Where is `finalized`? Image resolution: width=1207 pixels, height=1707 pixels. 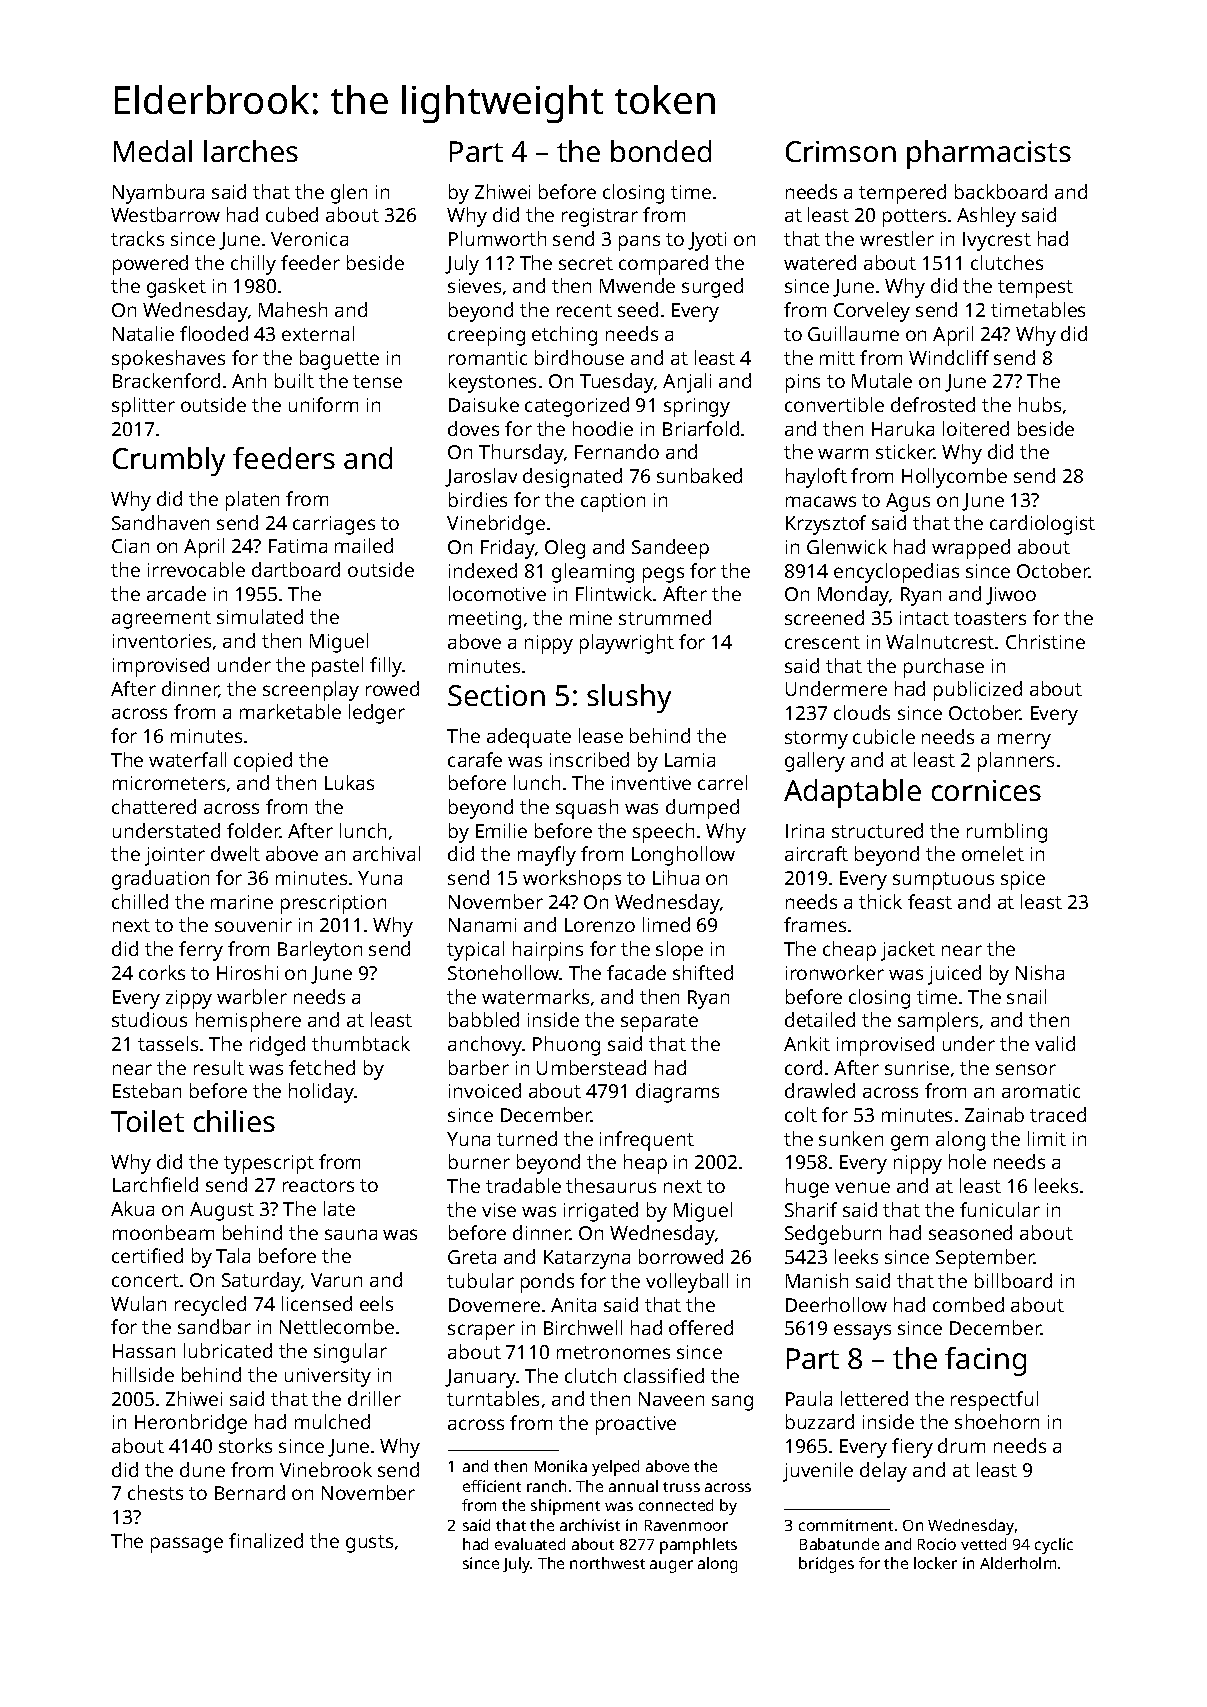
finalized is located at coordinates (266, 1540).
